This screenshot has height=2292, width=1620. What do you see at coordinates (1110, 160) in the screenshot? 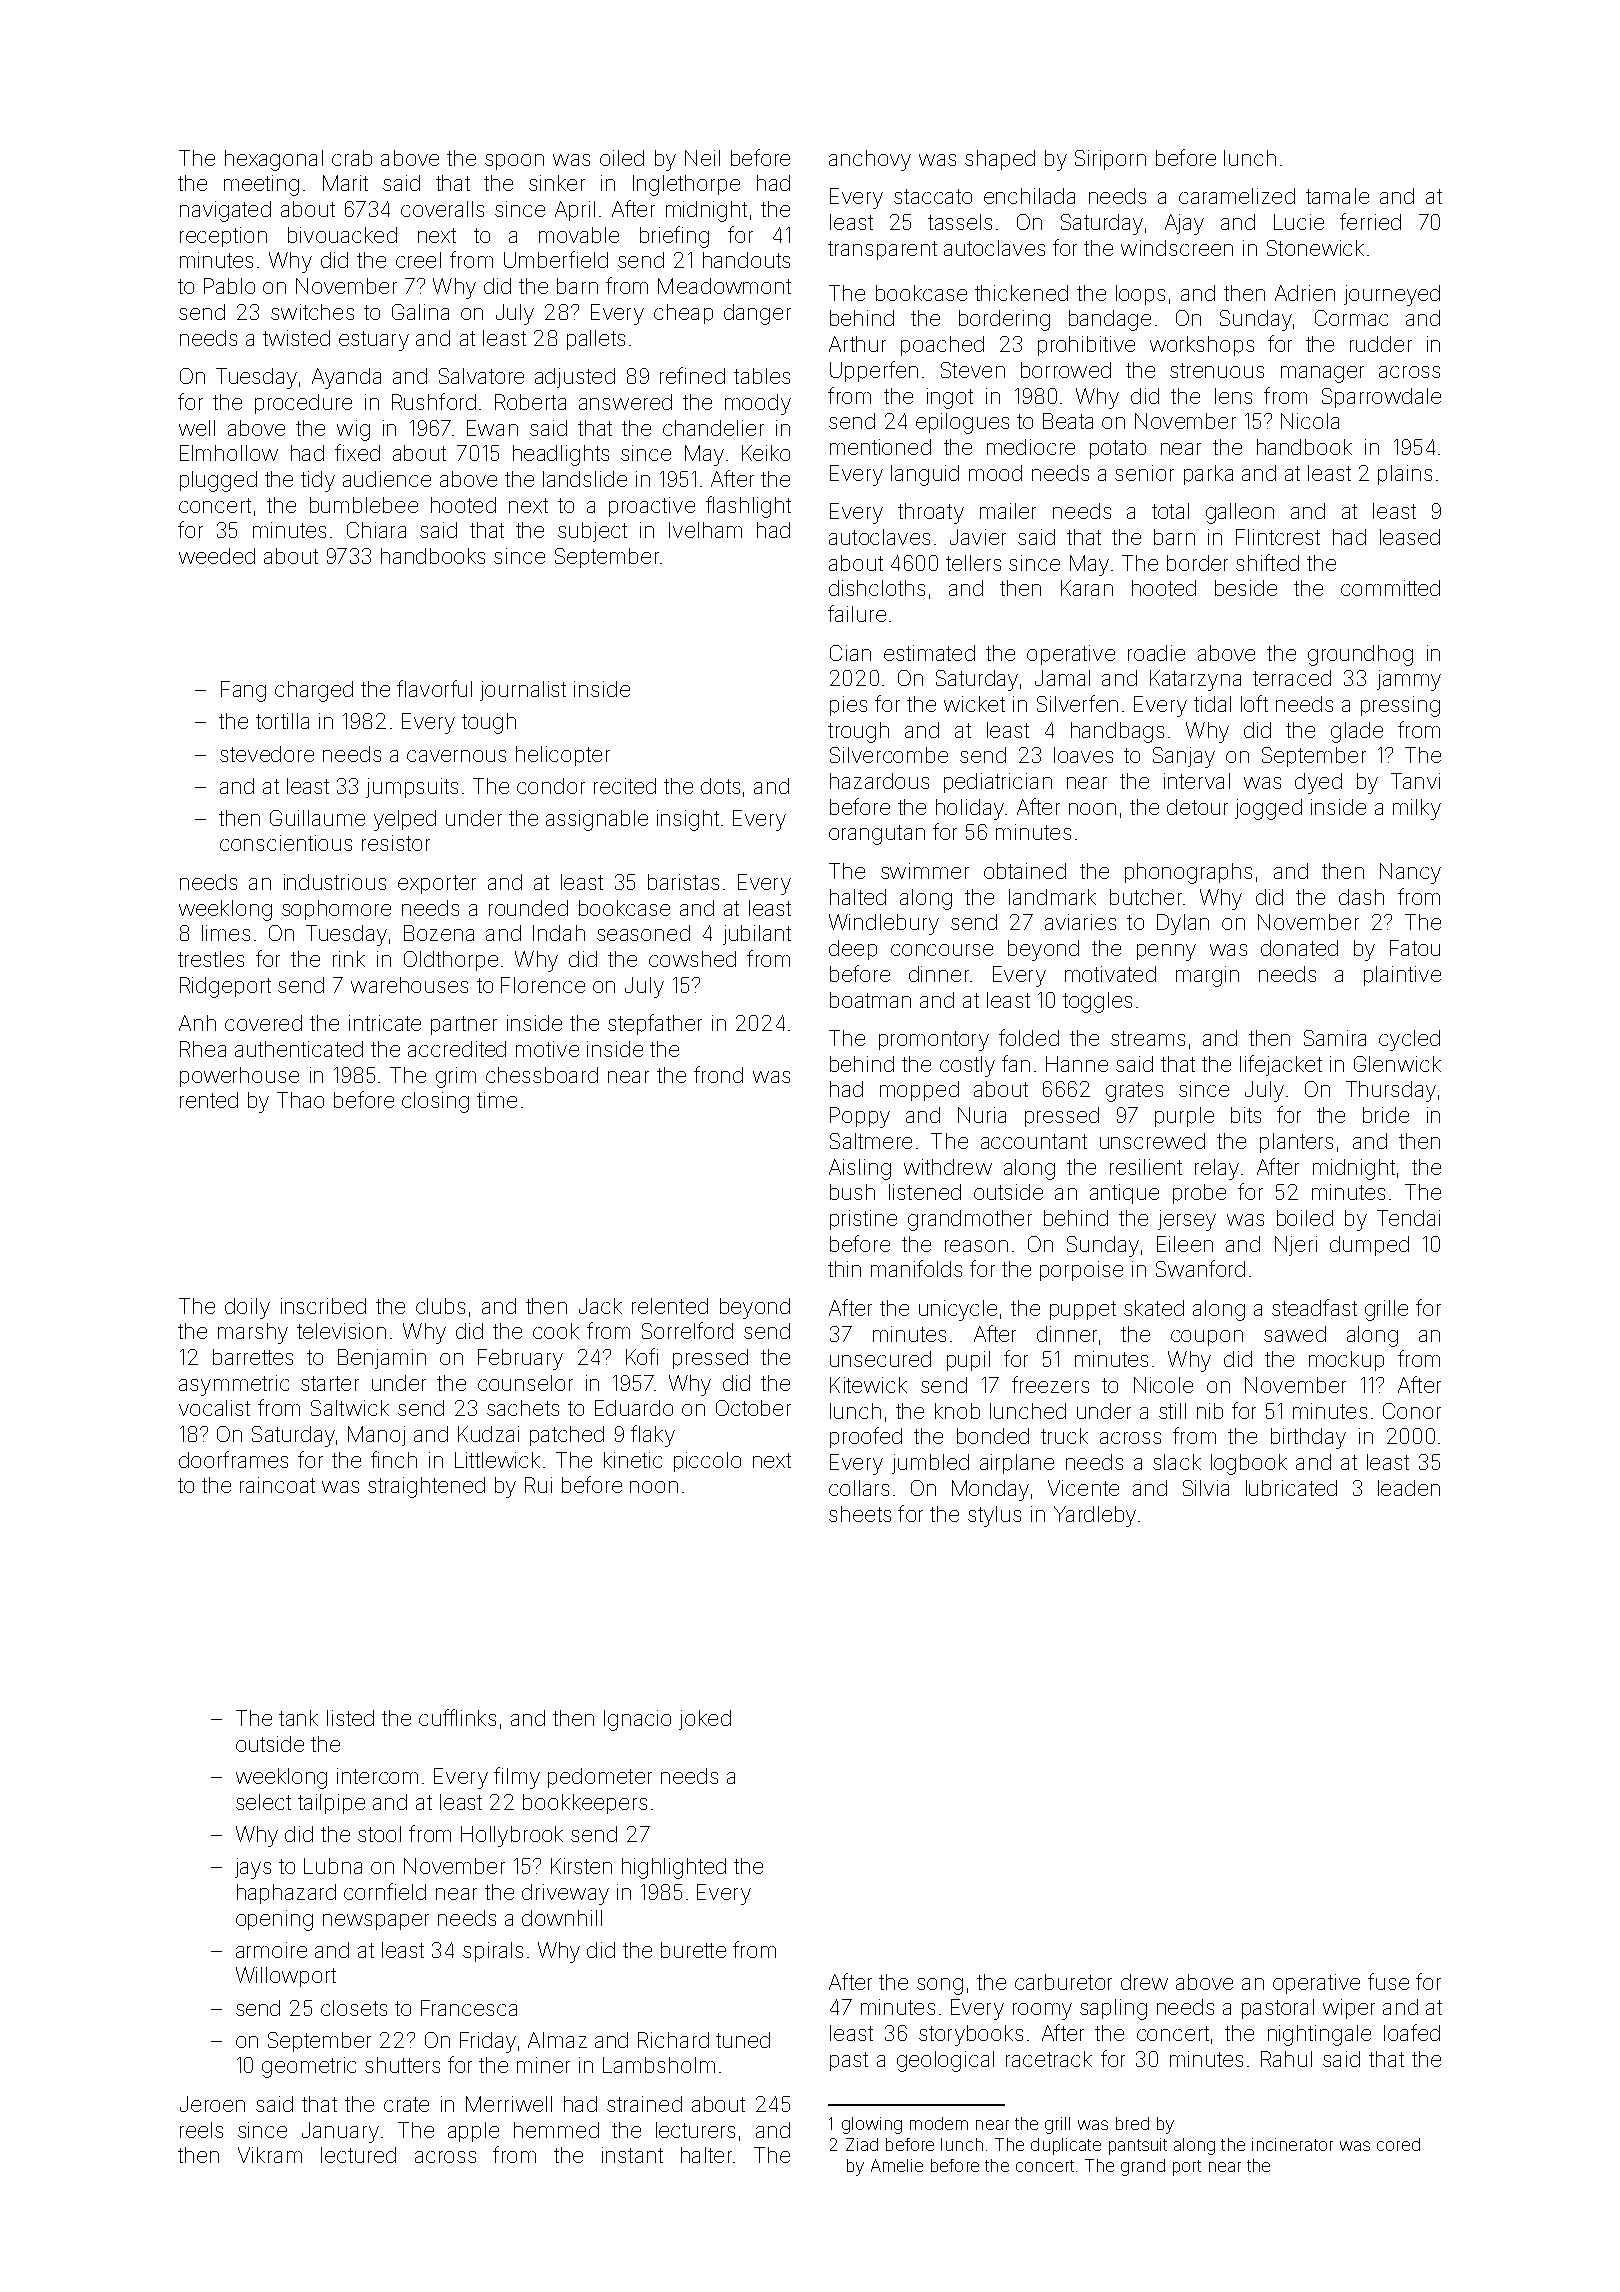
I see `Siriporn` at bounding box center [1110, 160].
